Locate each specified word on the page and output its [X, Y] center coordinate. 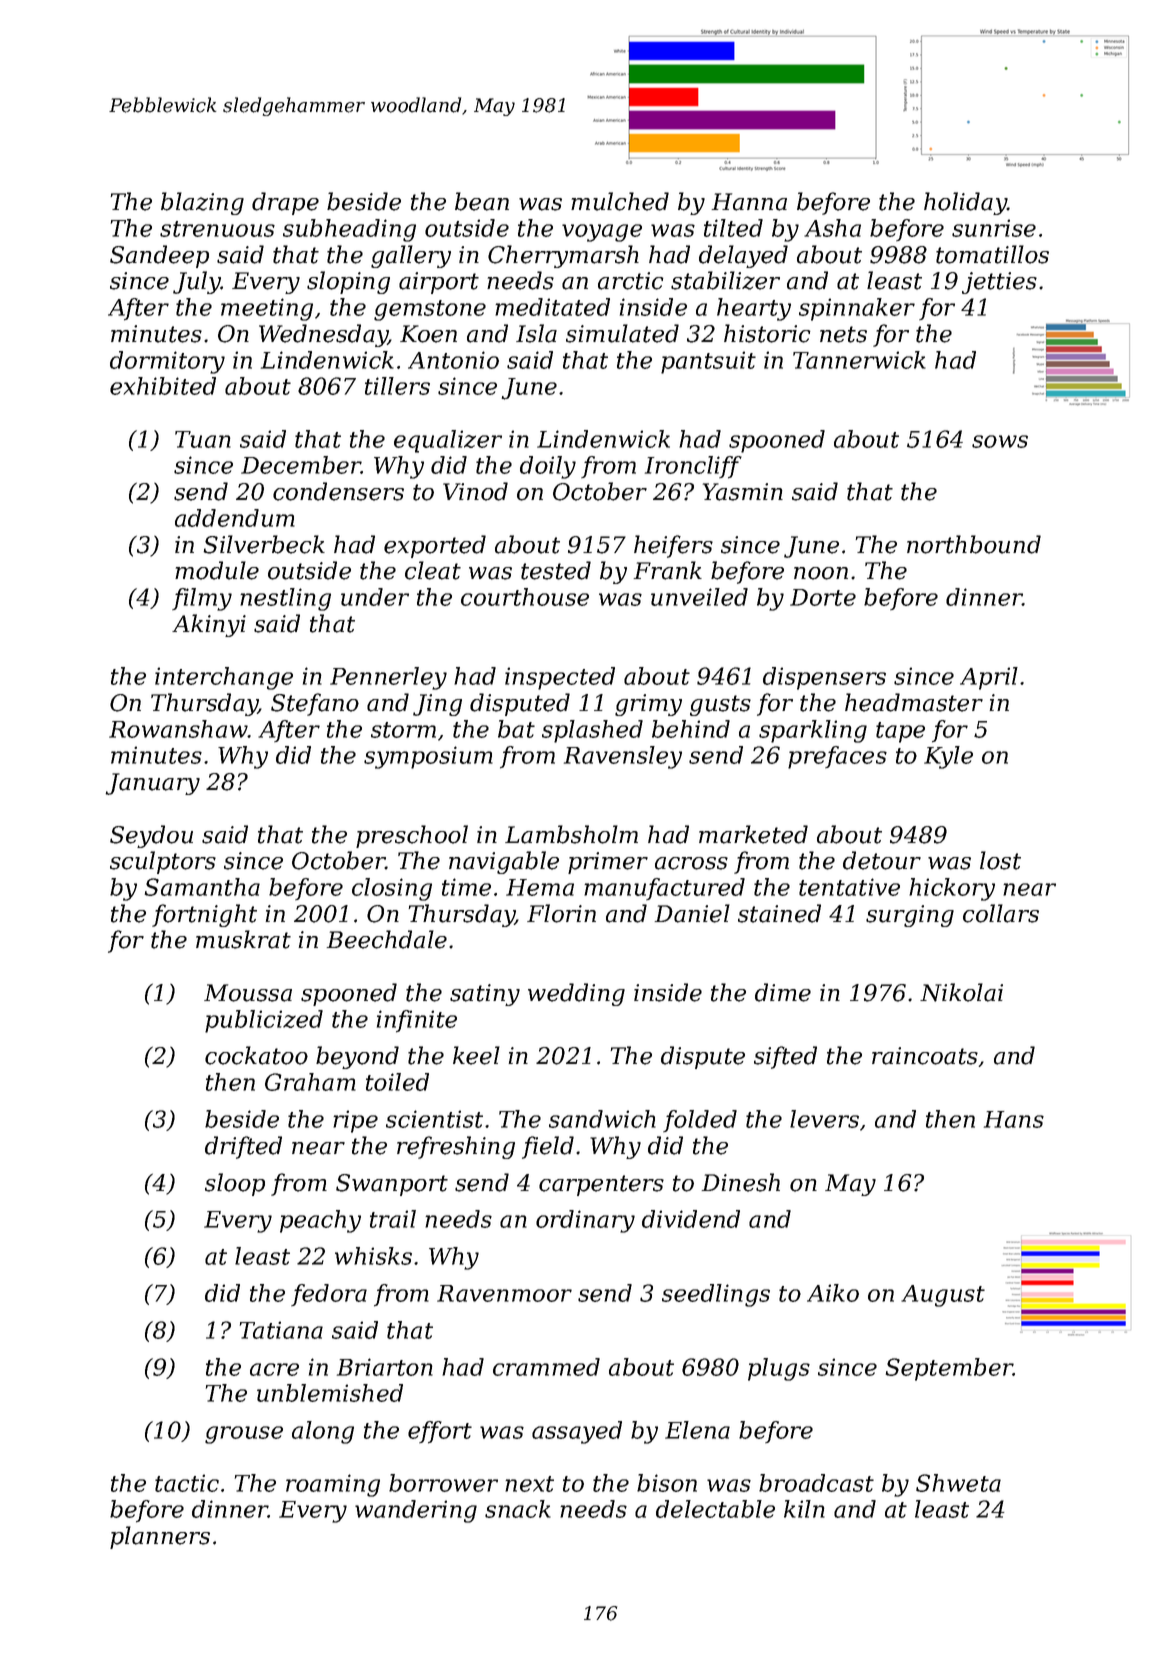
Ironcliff [693, 467]
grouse [244, 1435]
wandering [416, 1511]
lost [1000, 860]
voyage [602, 233]
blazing [202, 203]
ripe [355, 1121]
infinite [417, 1021]
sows [1000, 441]
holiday [965, 203]
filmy [202, 599]
